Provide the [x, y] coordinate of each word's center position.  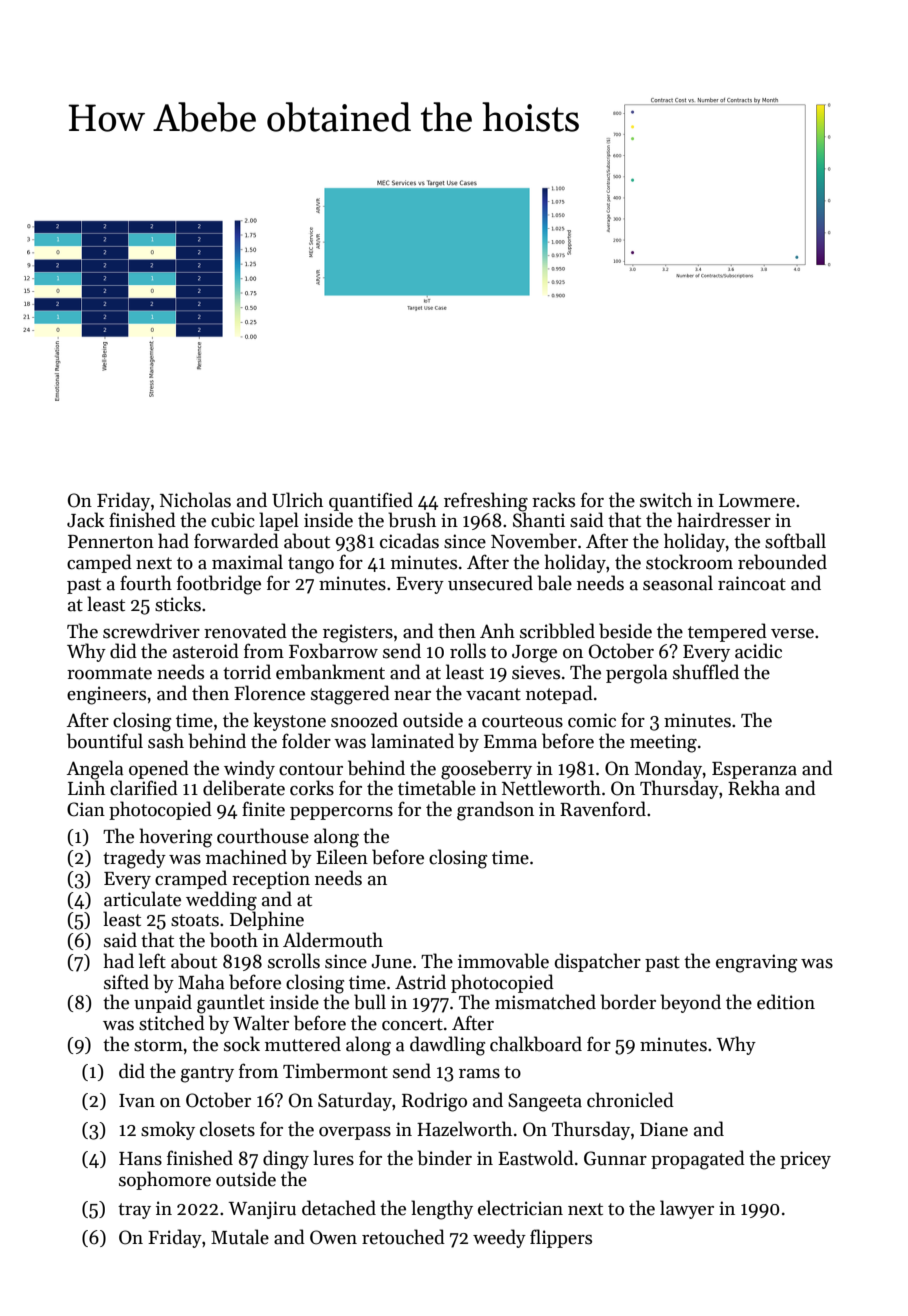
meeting [663, 743]
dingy [286, 1160]
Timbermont [335, 1071]
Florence [269, 693]
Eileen [342, 857]
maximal [247, 562]
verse [792, 634]
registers [358, 633]
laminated [412, 741]
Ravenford [603, 809]
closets [227, 1129]
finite [263, 809]
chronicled [630, 1100]
